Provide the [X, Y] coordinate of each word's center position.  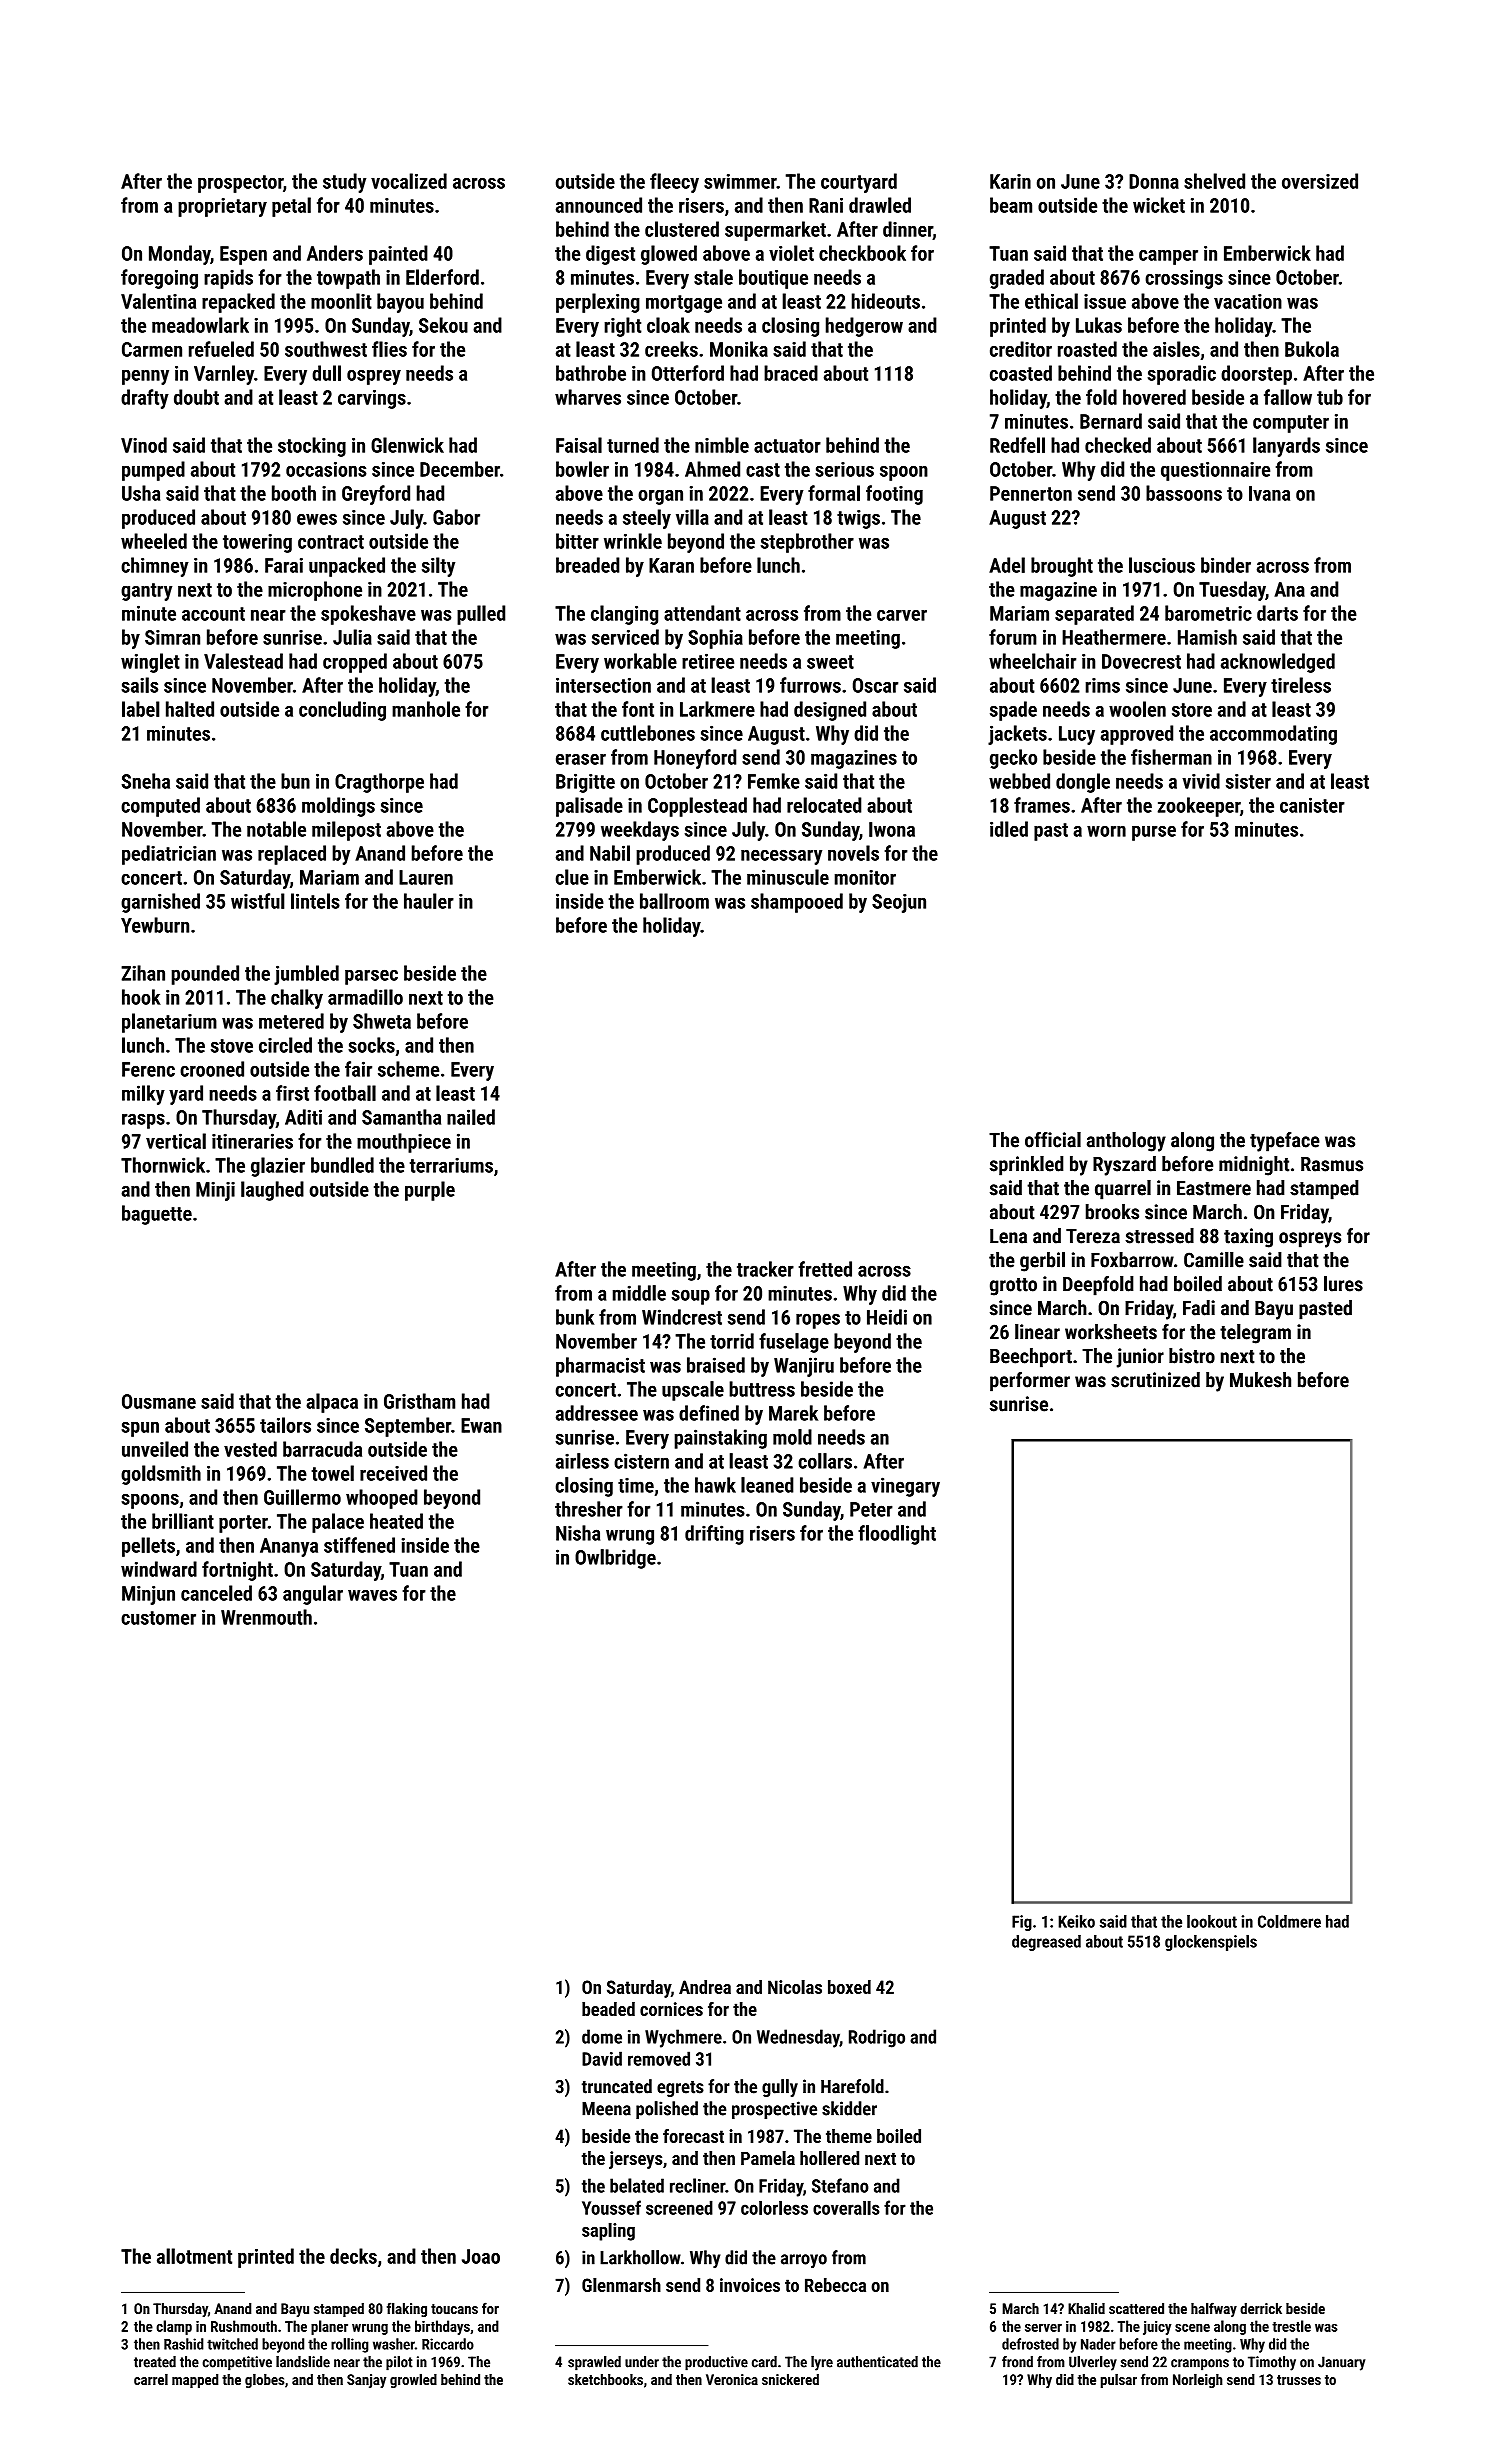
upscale [693, 1391]
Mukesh [1260, 1380]
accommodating [1273, 735]
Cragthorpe [379, 783]
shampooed [797, 903]
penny [145, 377]
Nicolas [795, 1987]
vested [250, 1449]
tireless [1301, 685]
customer [158, 1618]
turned [633, 445]
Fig [1022, 1923]
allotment [194, 2256]
